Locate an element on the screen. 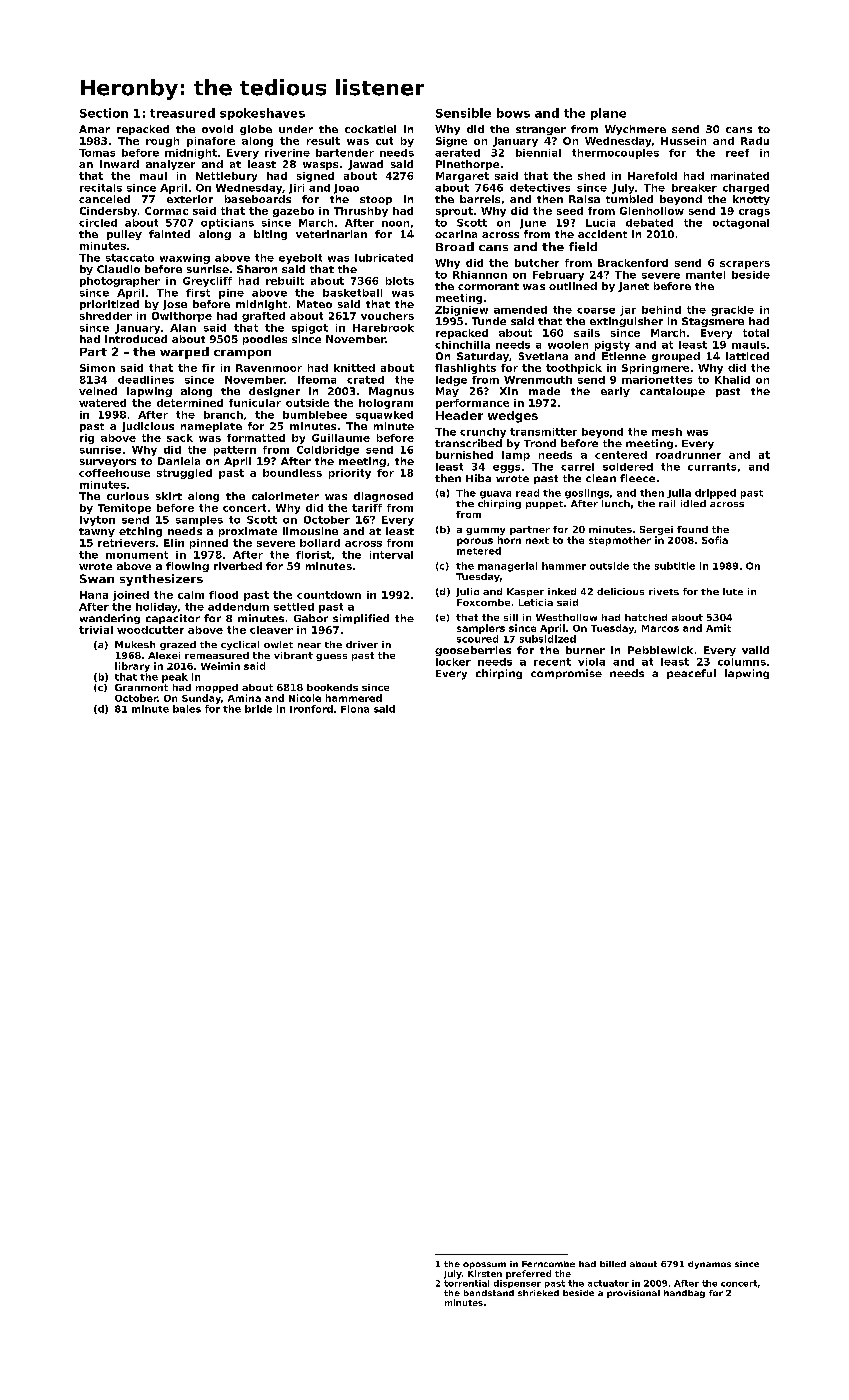  Greycliff is located at coordinates (207, 282).
